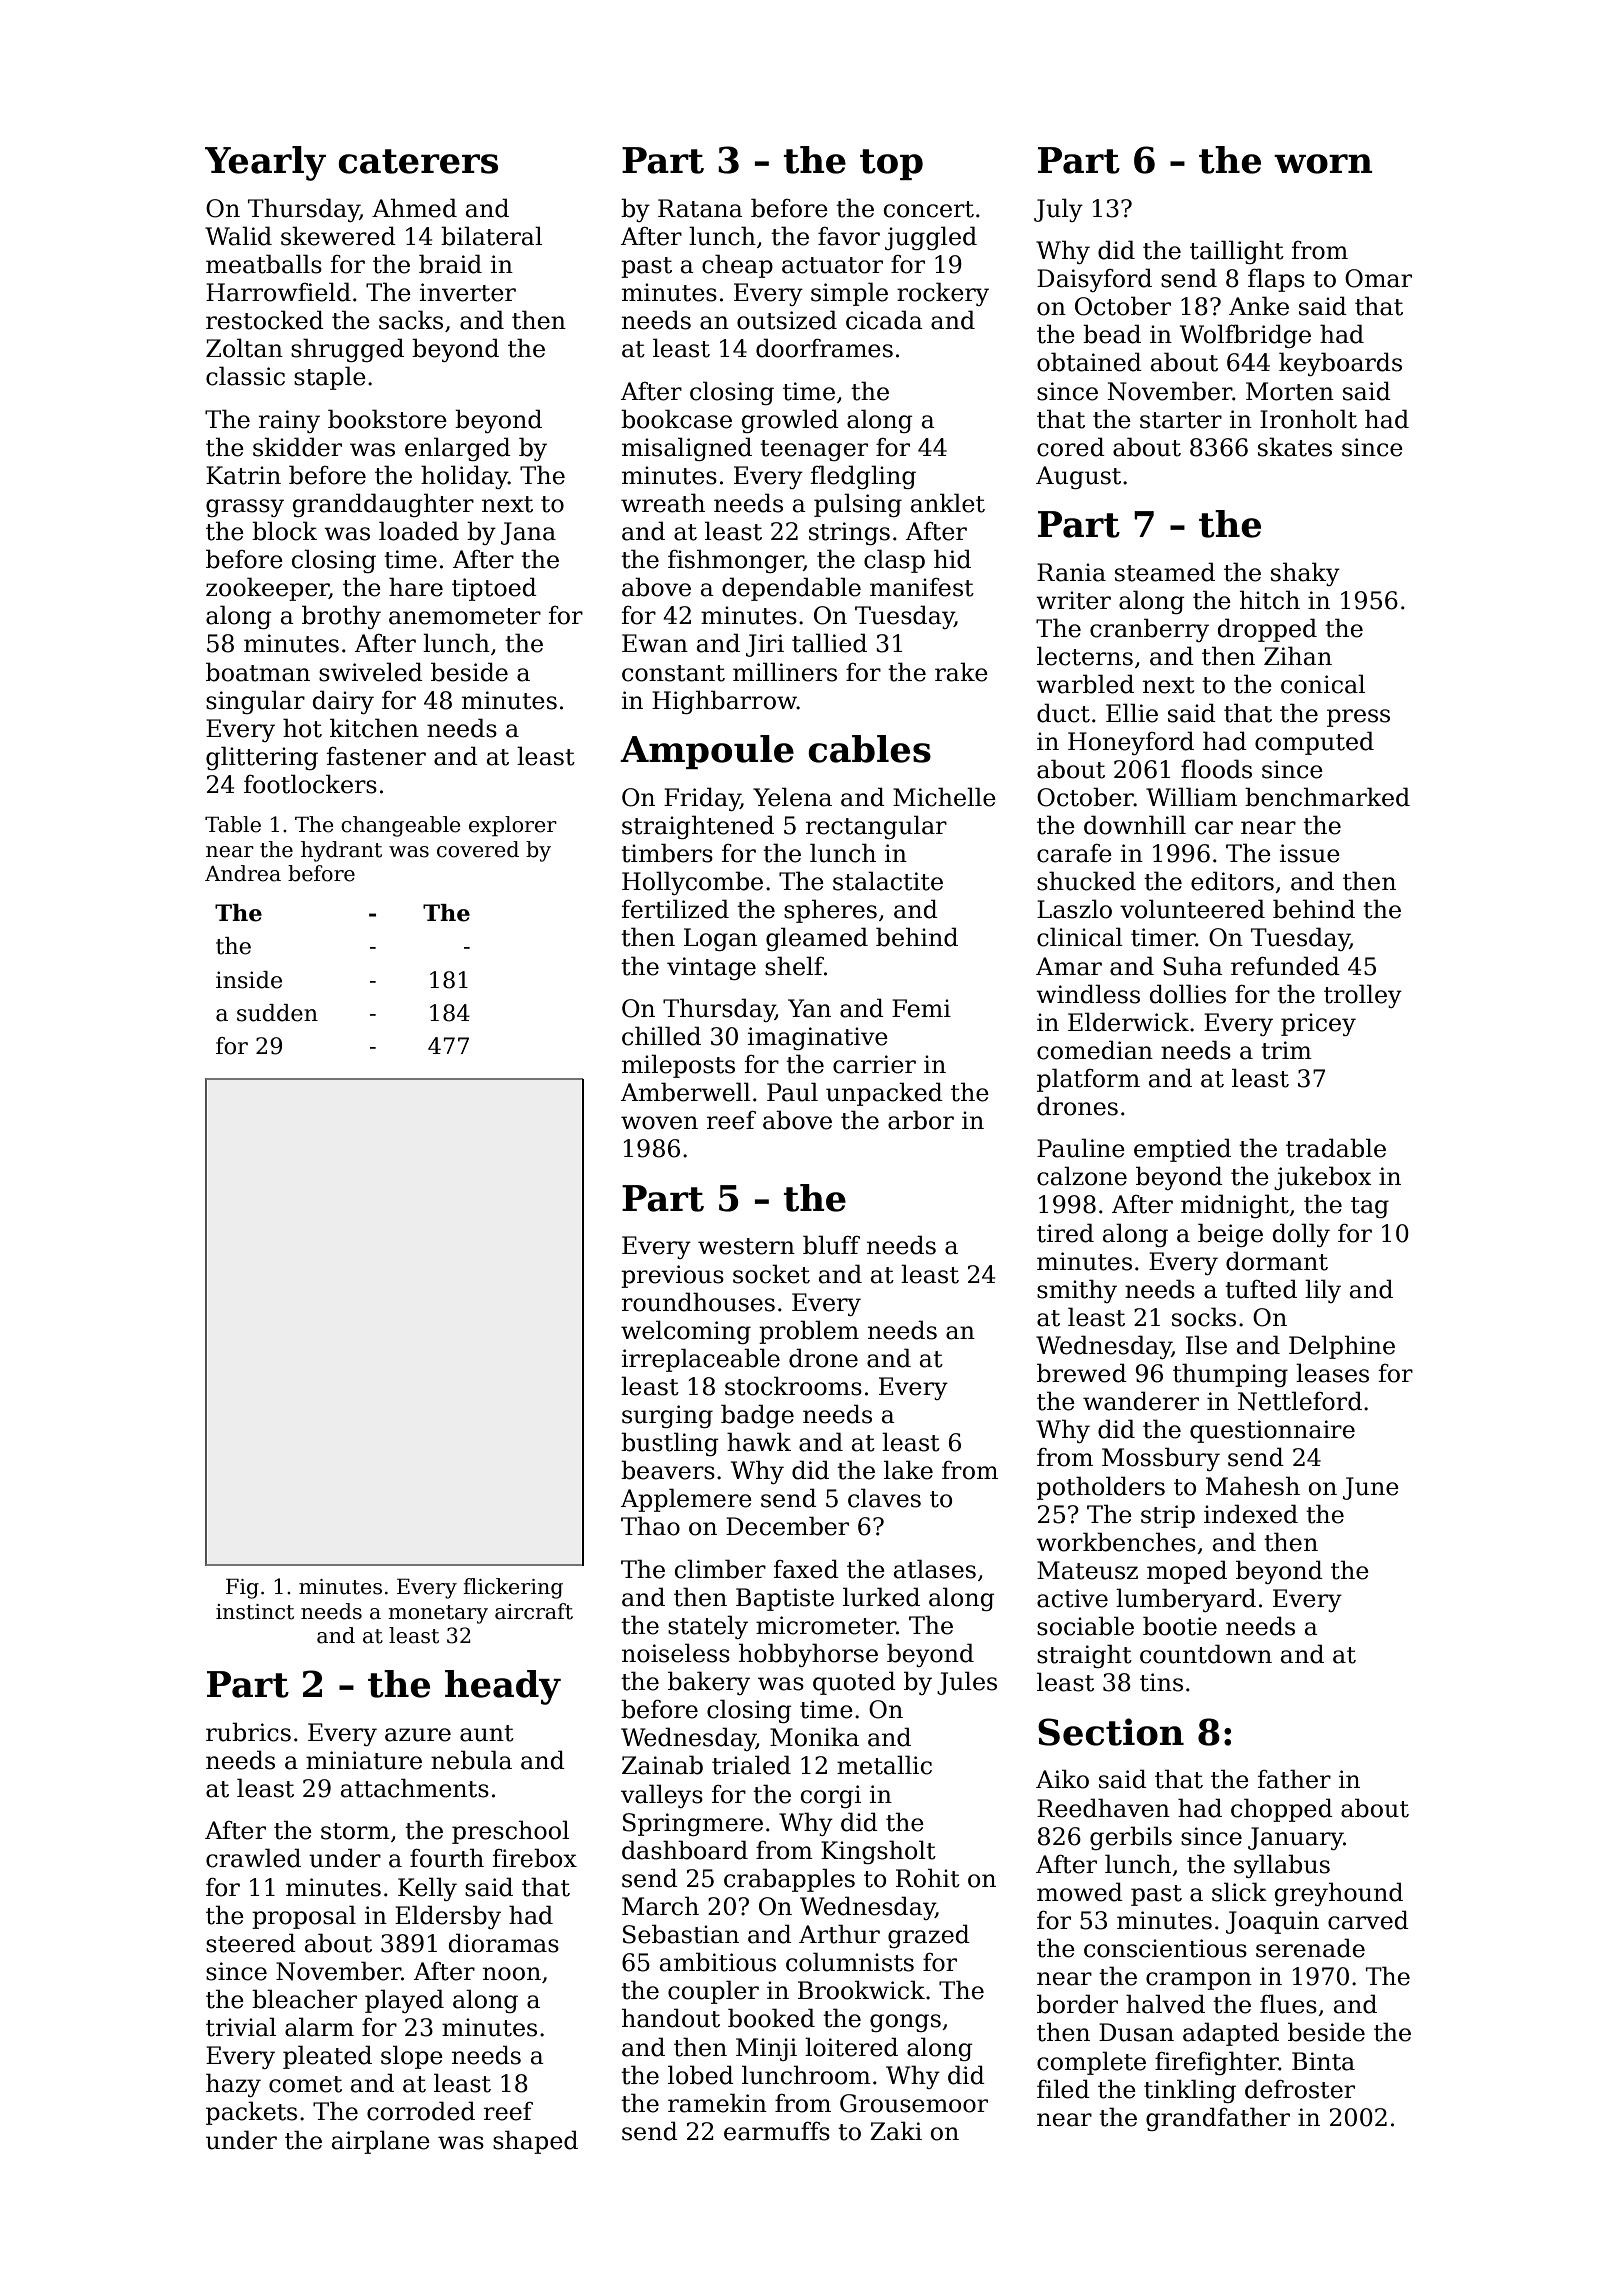 The image size is (1620, 2292). I want to click on shelf, so click(794, 966).
